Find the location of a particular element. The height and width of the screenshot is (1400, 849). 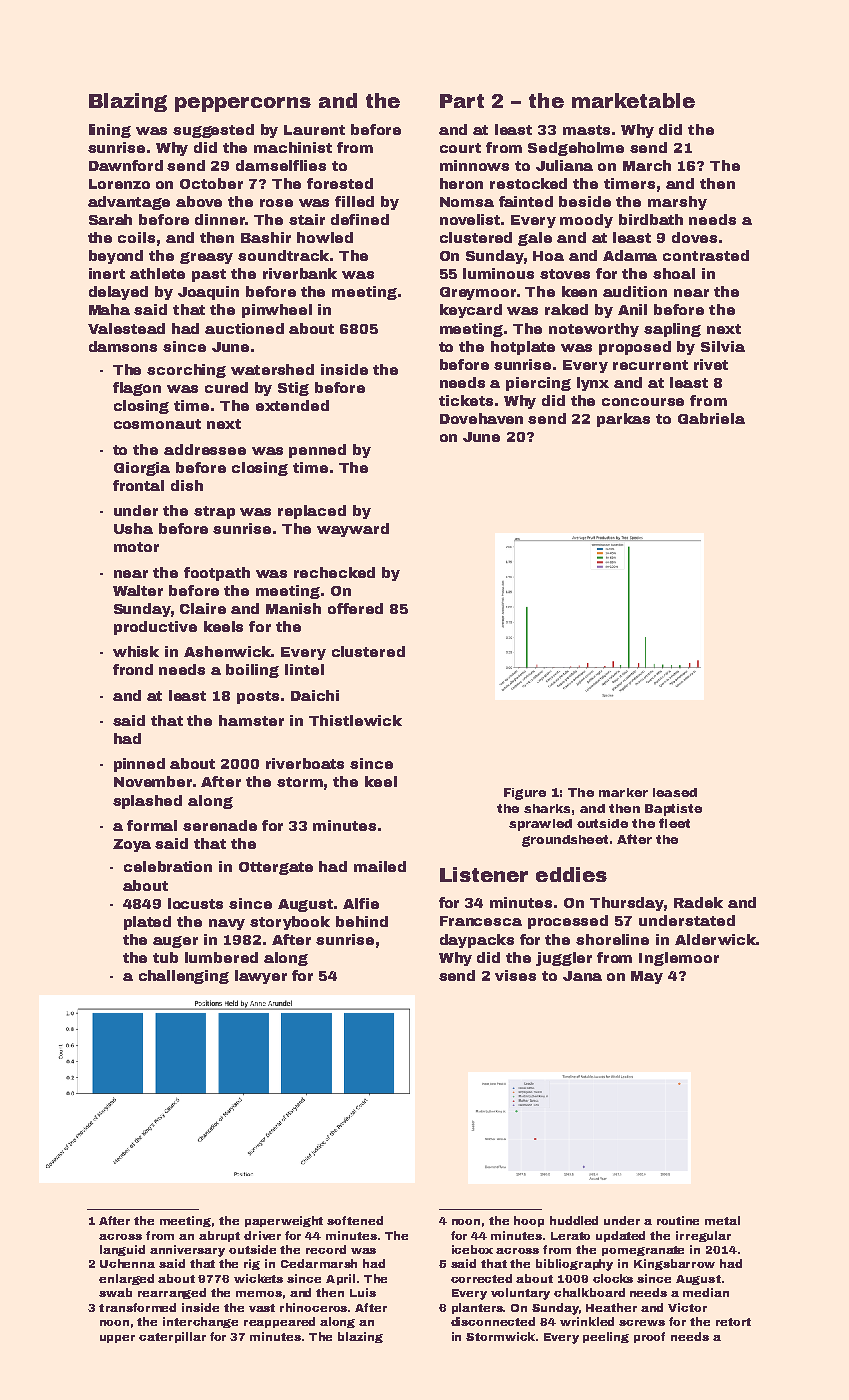

Usha is located at coordinates (133, 528).
